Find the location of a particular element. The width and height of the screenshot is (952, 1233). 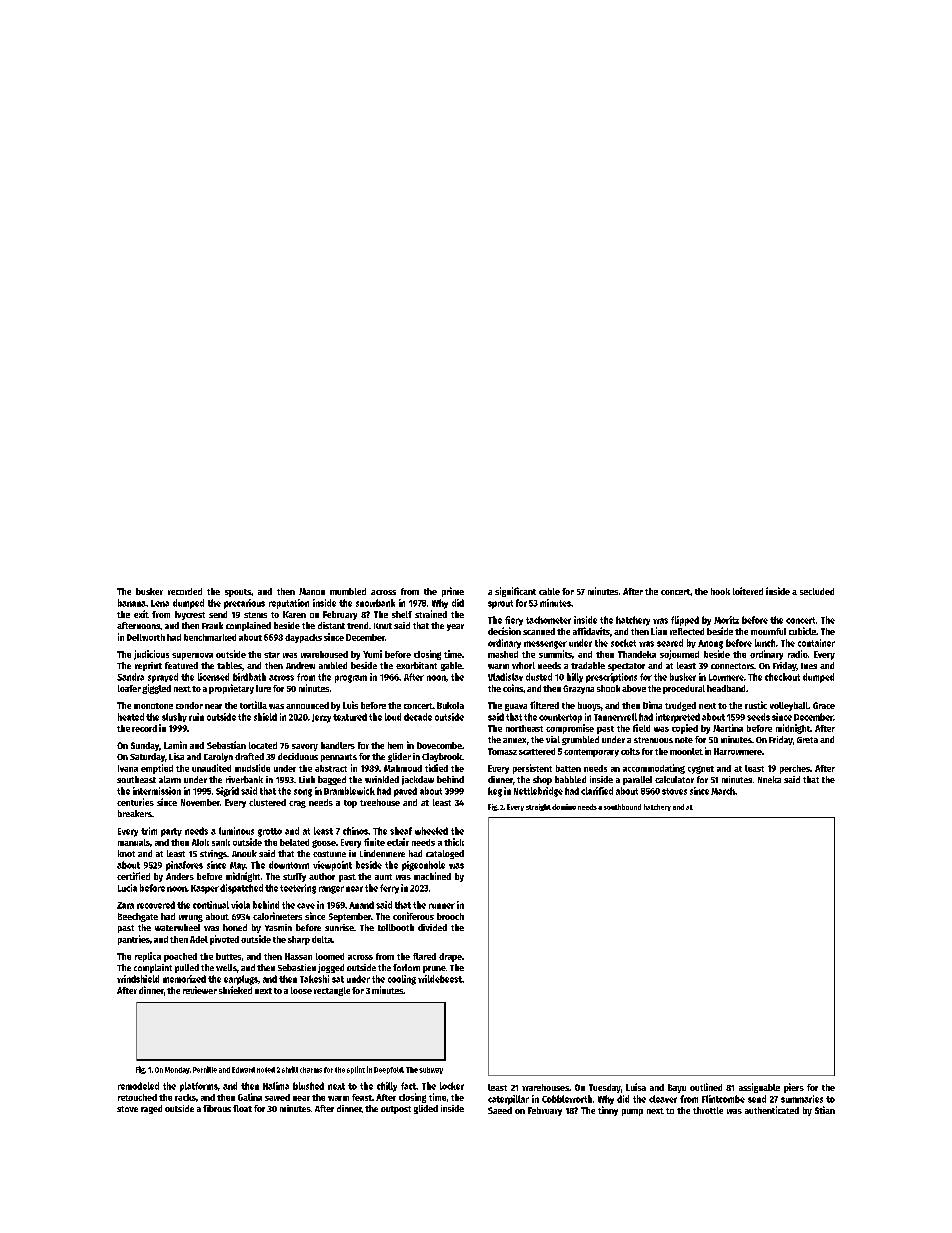

ruin is located at coordinates (196, 717).
